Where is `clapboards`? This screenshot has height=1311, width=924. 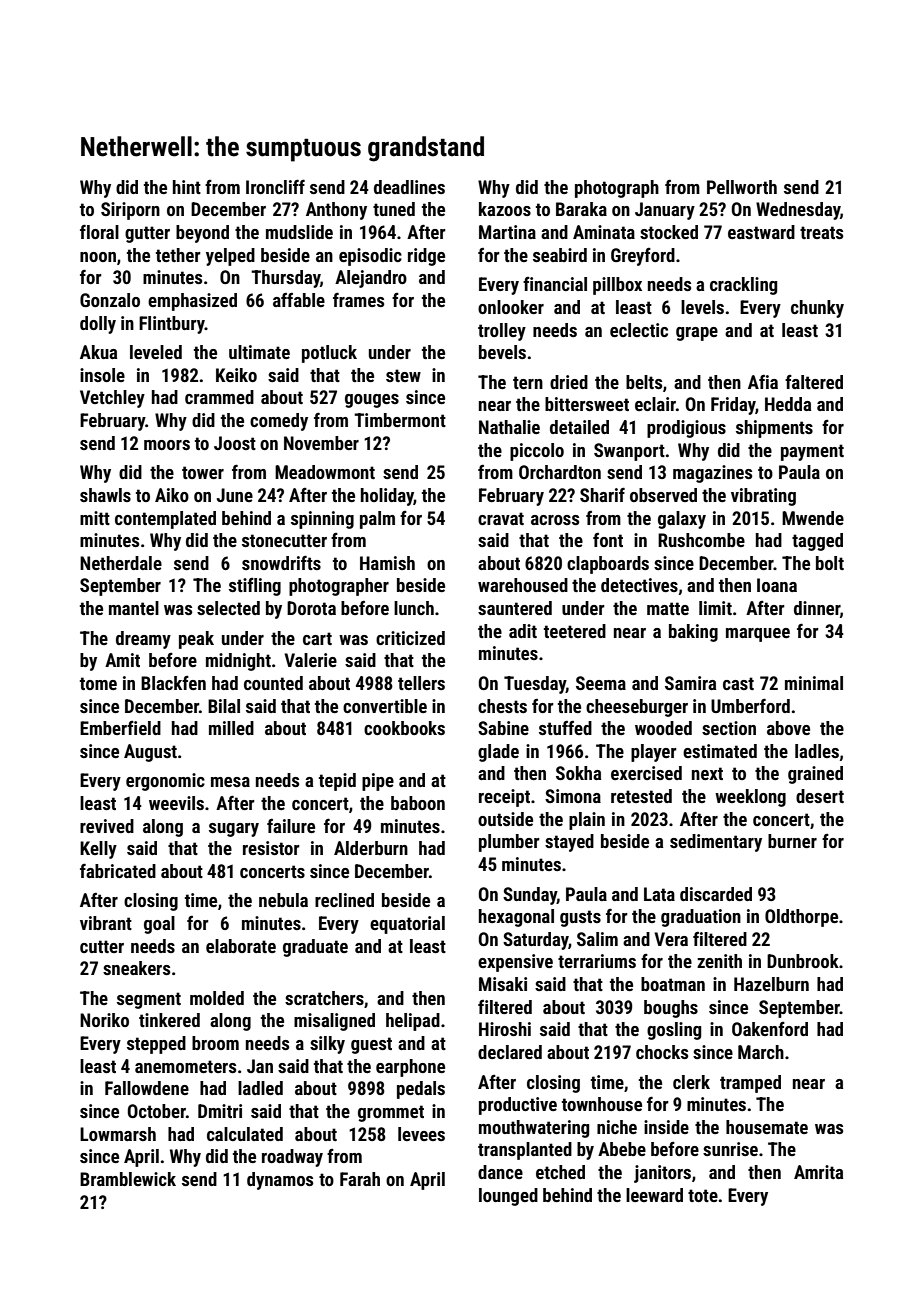
clapboards is located at coordinates (608, 565).
